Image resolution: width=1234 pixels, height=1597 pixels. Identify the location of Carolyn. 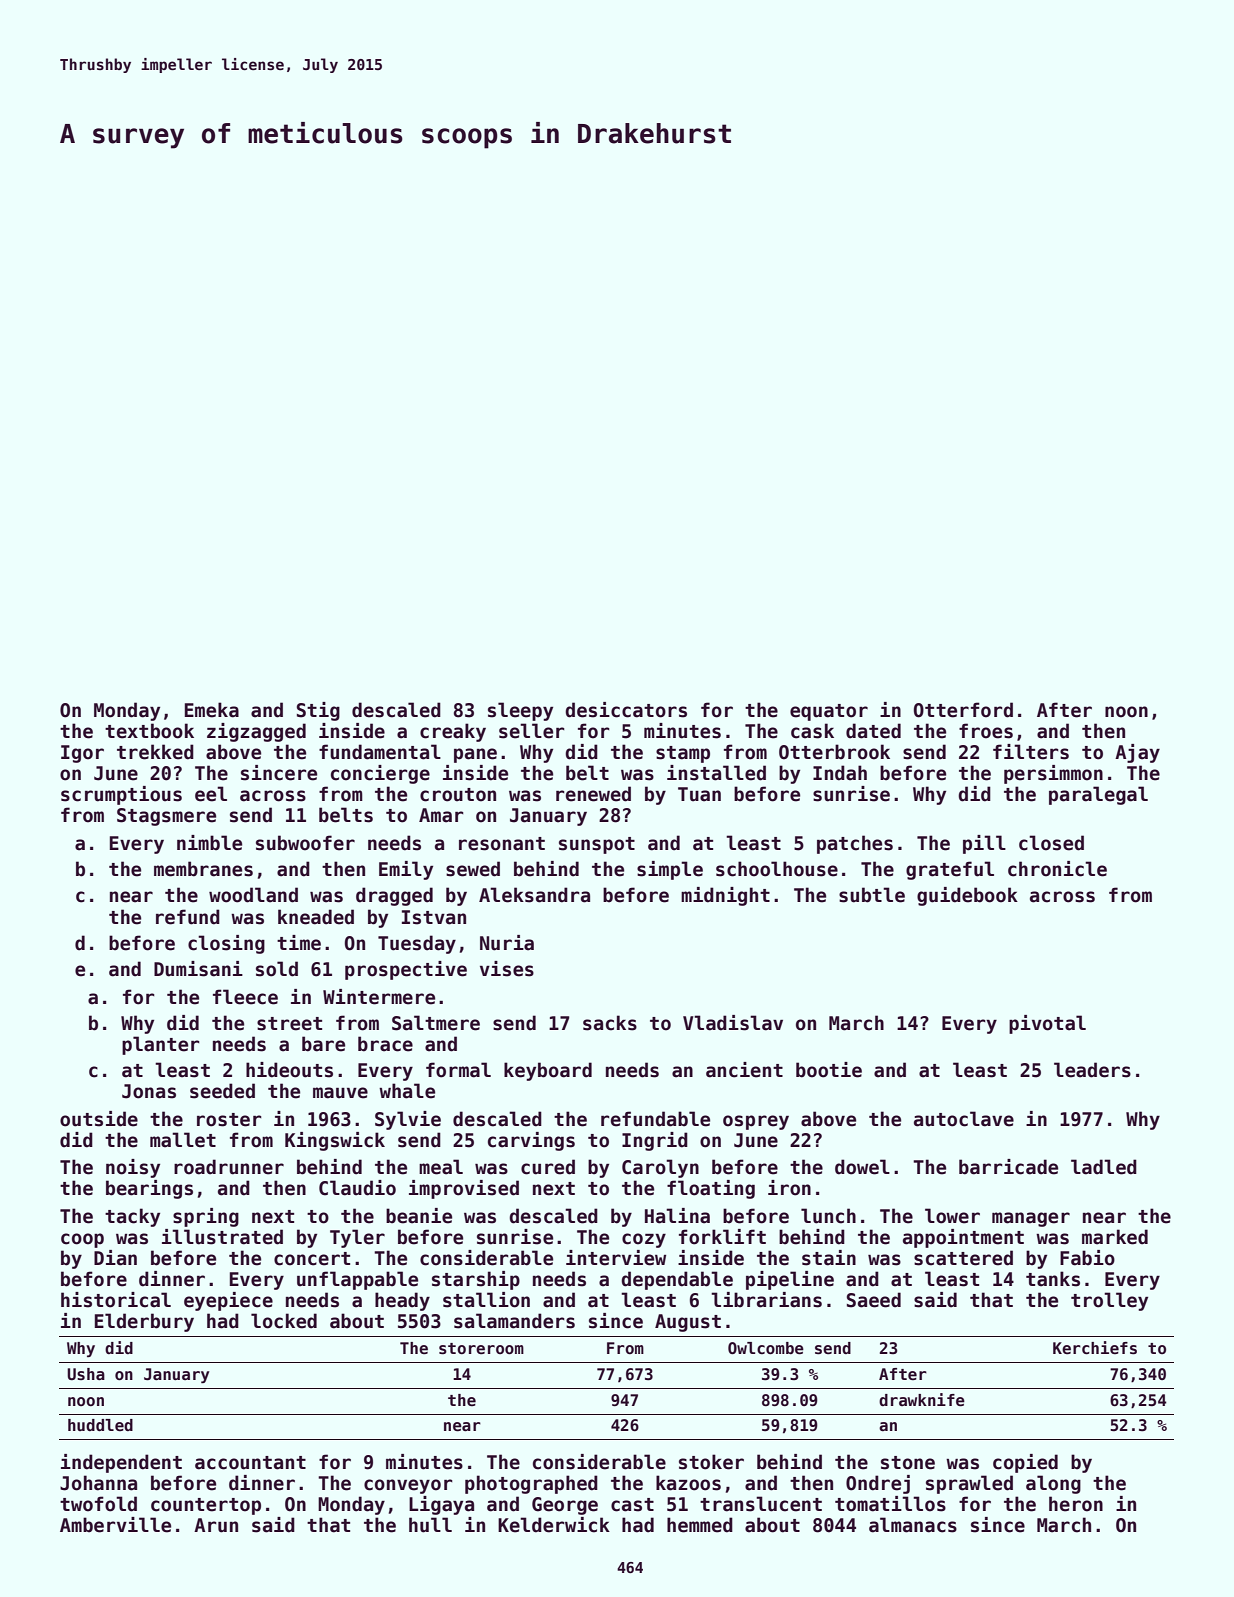
(660, 1168).
